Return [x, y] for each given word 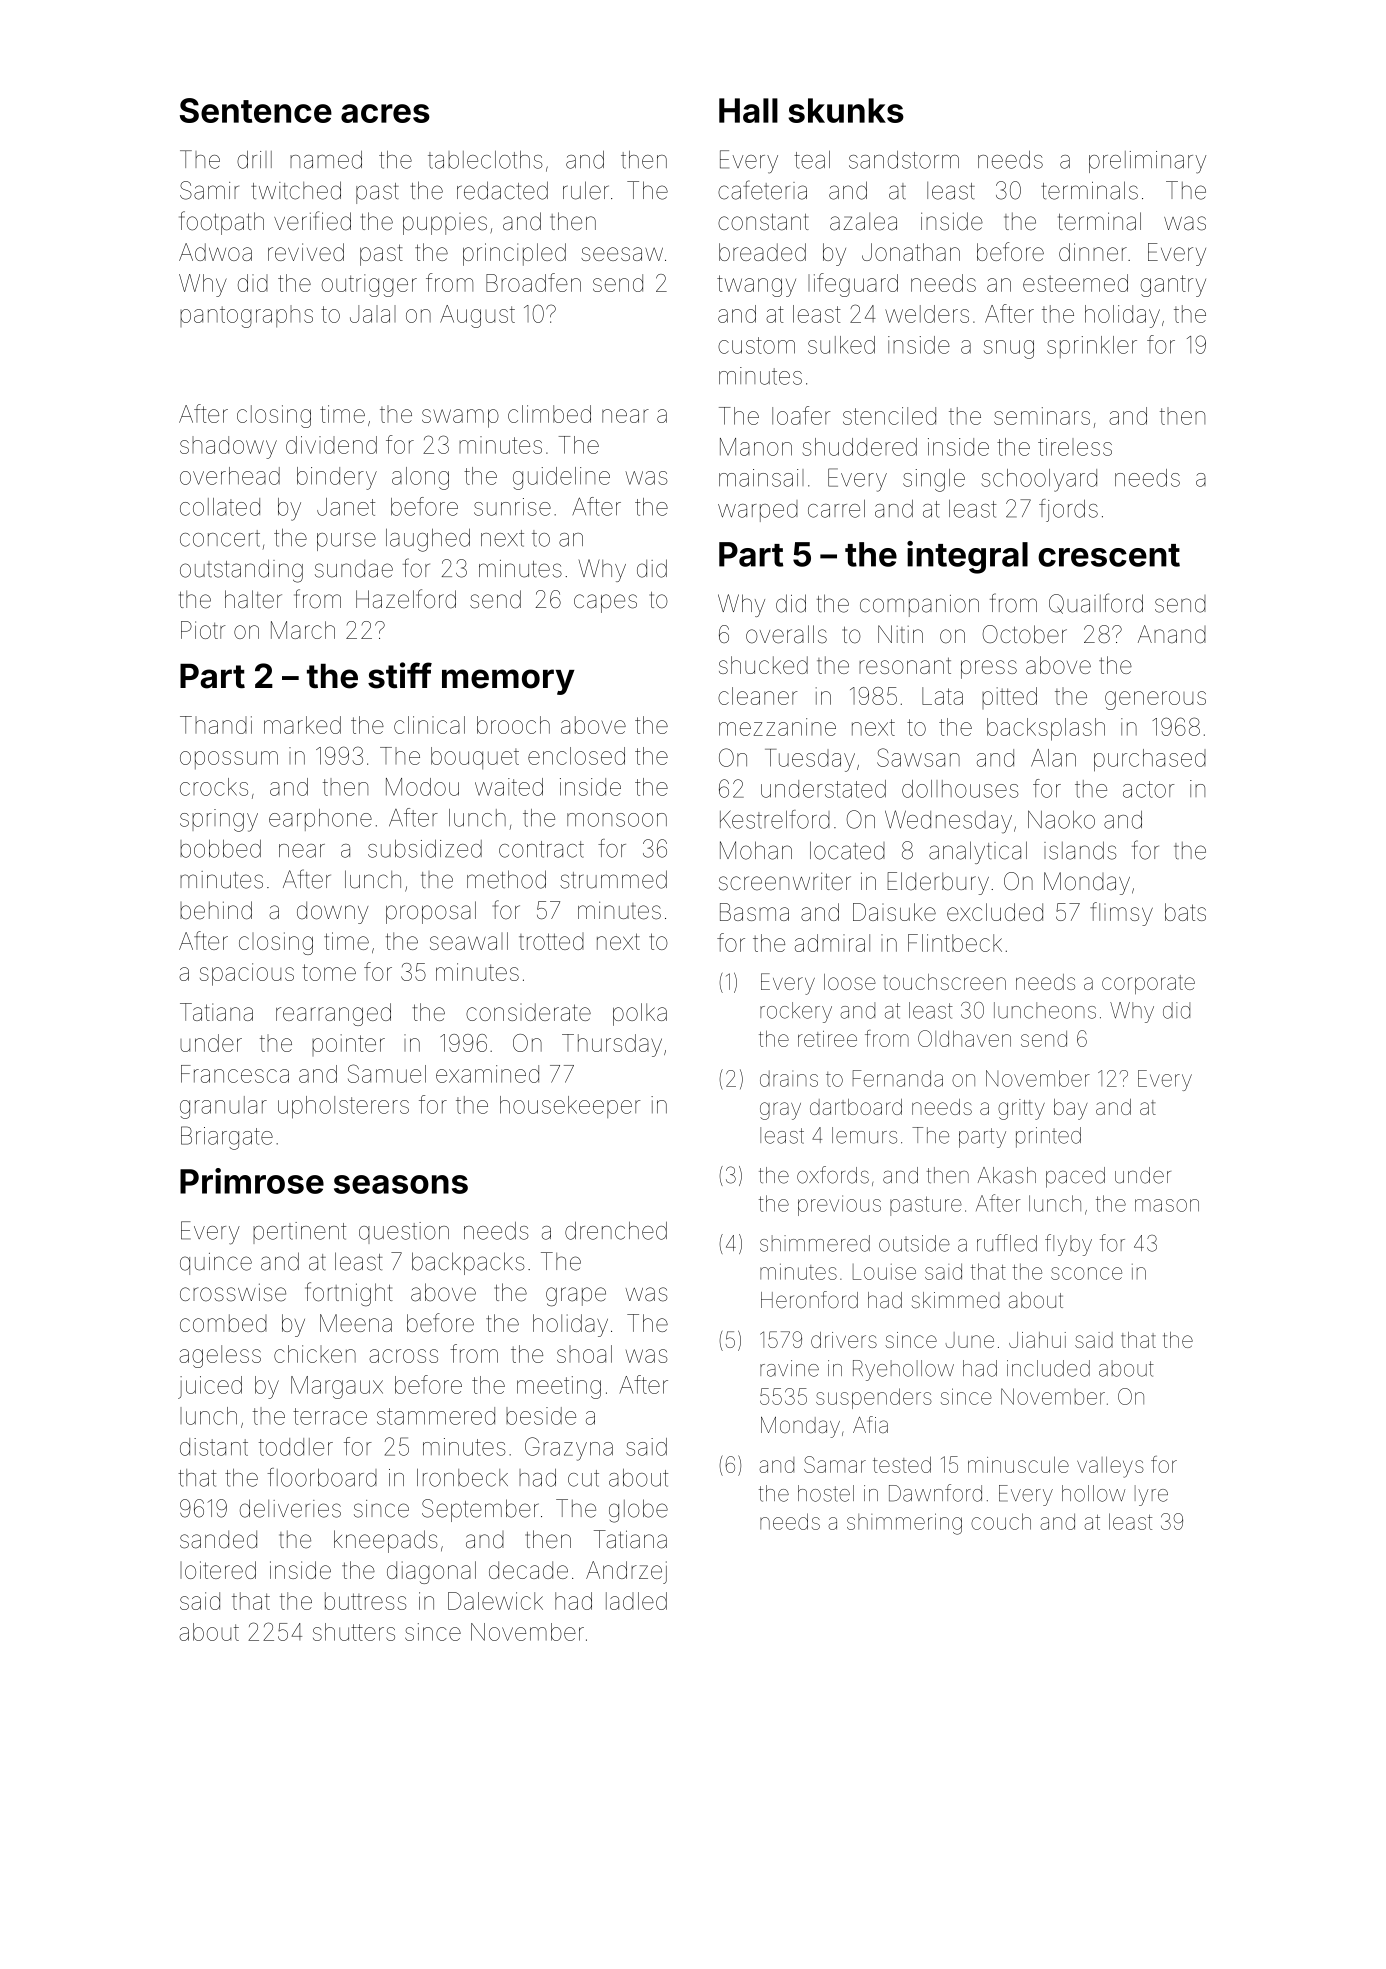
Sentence [256, 110]
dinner [1093, 252]
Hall [748, 110]
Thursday [612, 1045]
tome [329, 972]
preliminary [1147, 162]
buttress [366, 1601]
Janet [346, 507]
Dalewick [495, 1601]
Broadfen [533, 282]
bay [1071, 1109]
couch [1001, 1521]
